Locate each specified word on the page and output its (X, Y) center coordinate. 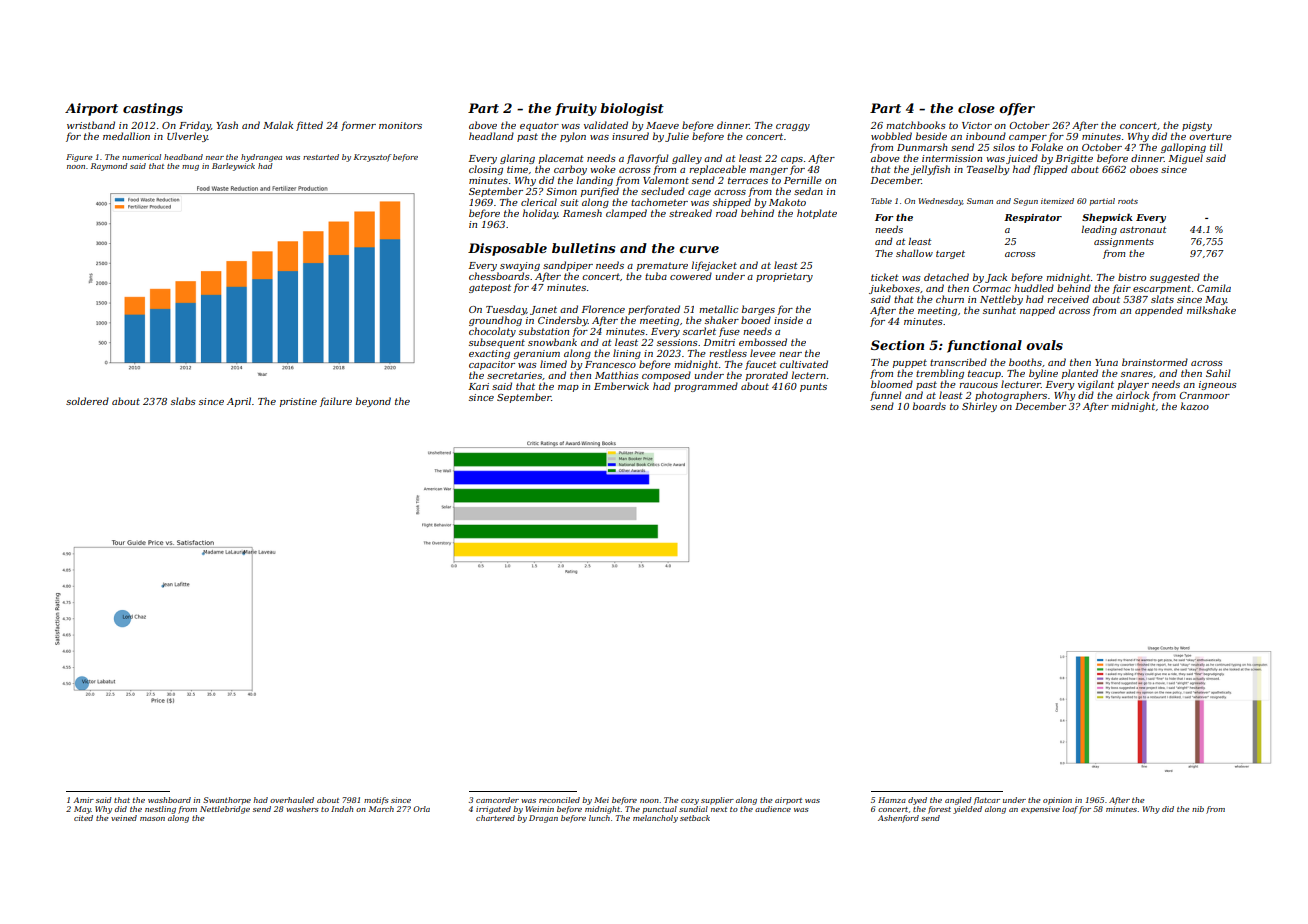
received (1068, 299)
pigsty (1197, 126)
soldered (87, 401)
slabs (183, 401)
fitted (309, 126)
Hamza (892, 800)
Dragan (543, 819)
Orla (421, 809)
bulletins (583, 248)
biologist (632, 109)
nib (1198, 809)
